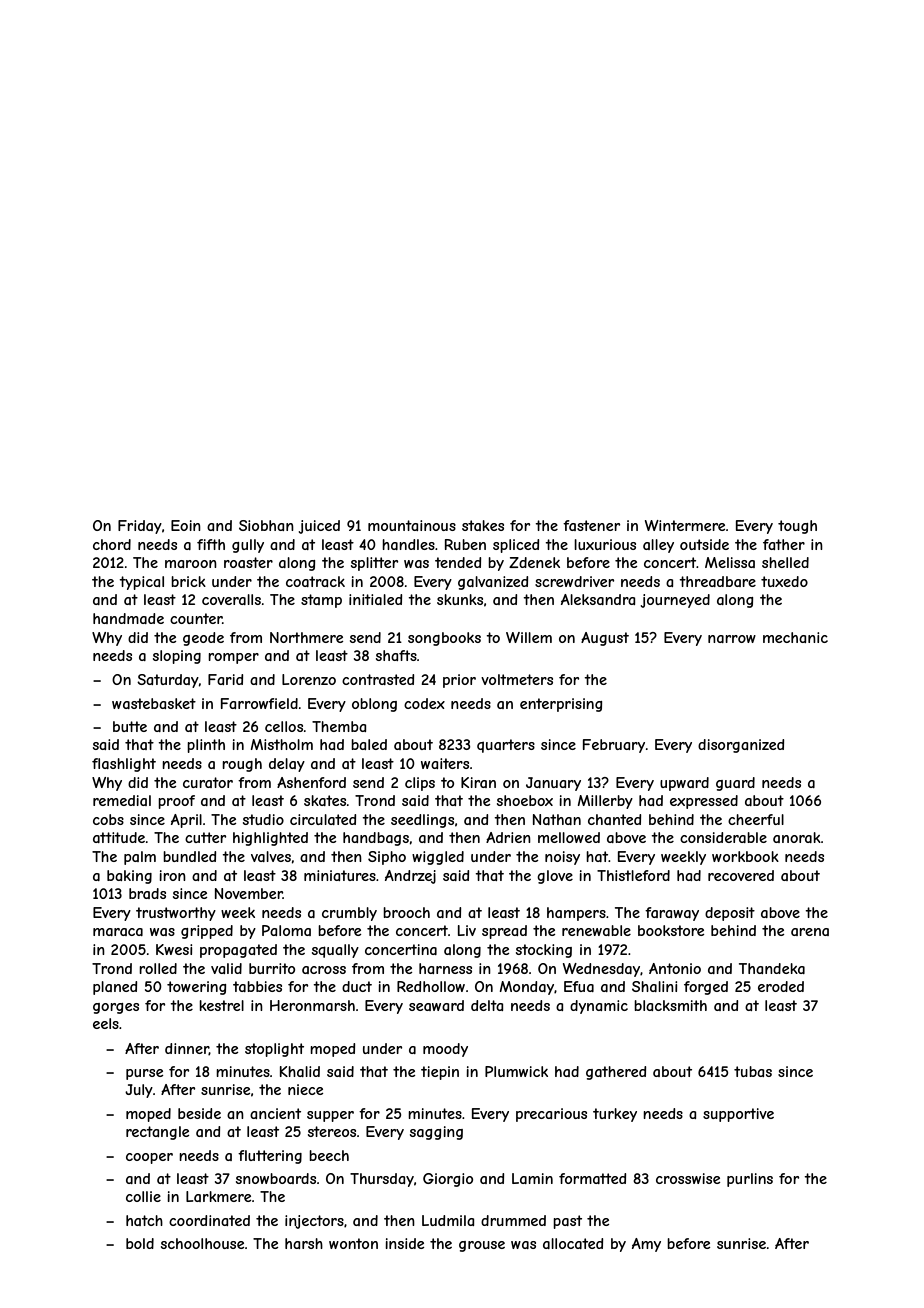 The height and width of the document is (1308, 924). What do you see at coordinates (274, 1050) in the document?
I see `stoplight` at bounding box center [274, 1050].
